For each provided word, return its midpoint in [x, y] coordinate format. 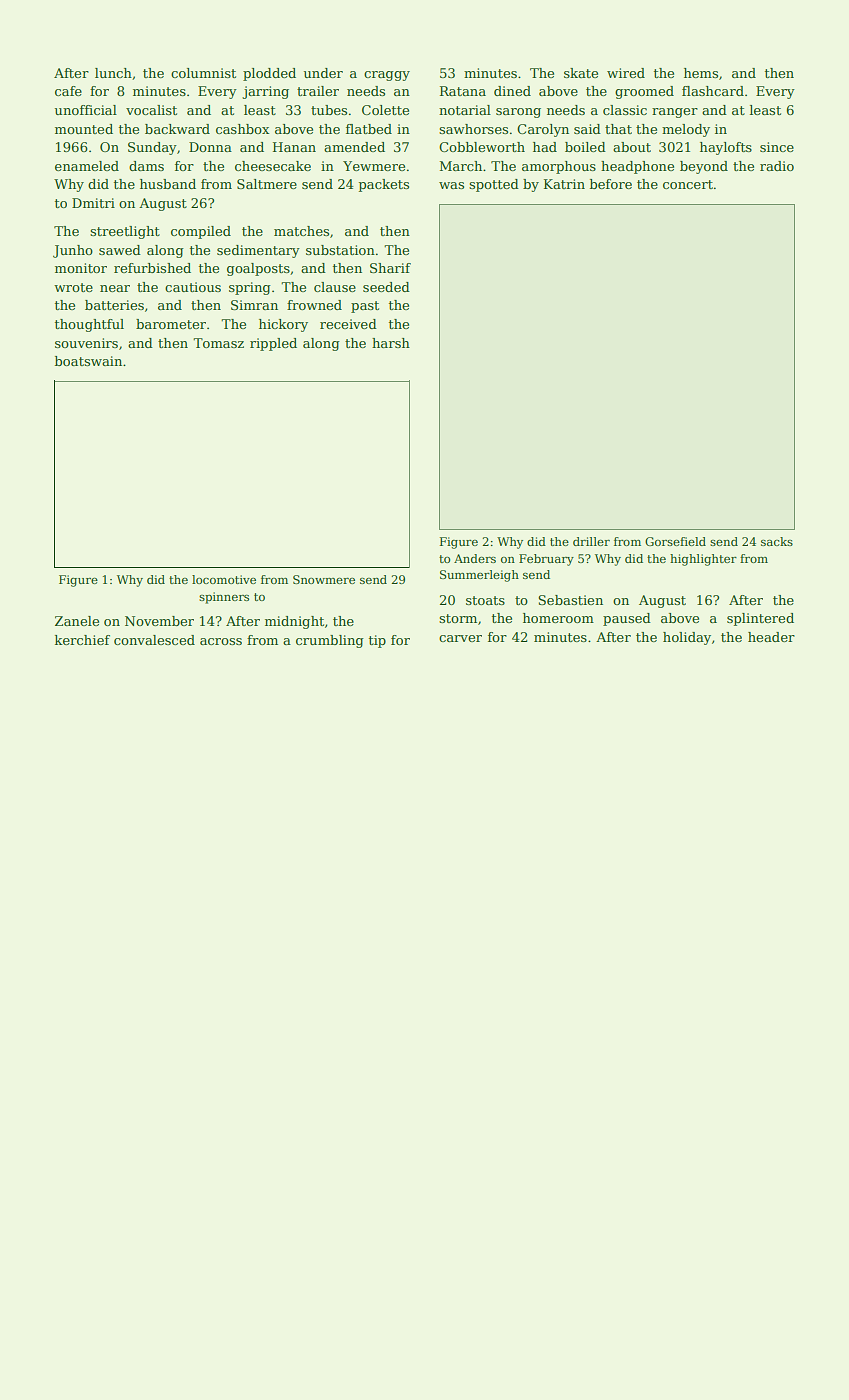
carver [460, 638]
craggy [387, 76]
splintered [760, 619]
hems [701, 73]
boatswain [88, 361]
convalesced [154, 640]
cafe [68, 91]
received [348, 324]
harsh [391, 343]
